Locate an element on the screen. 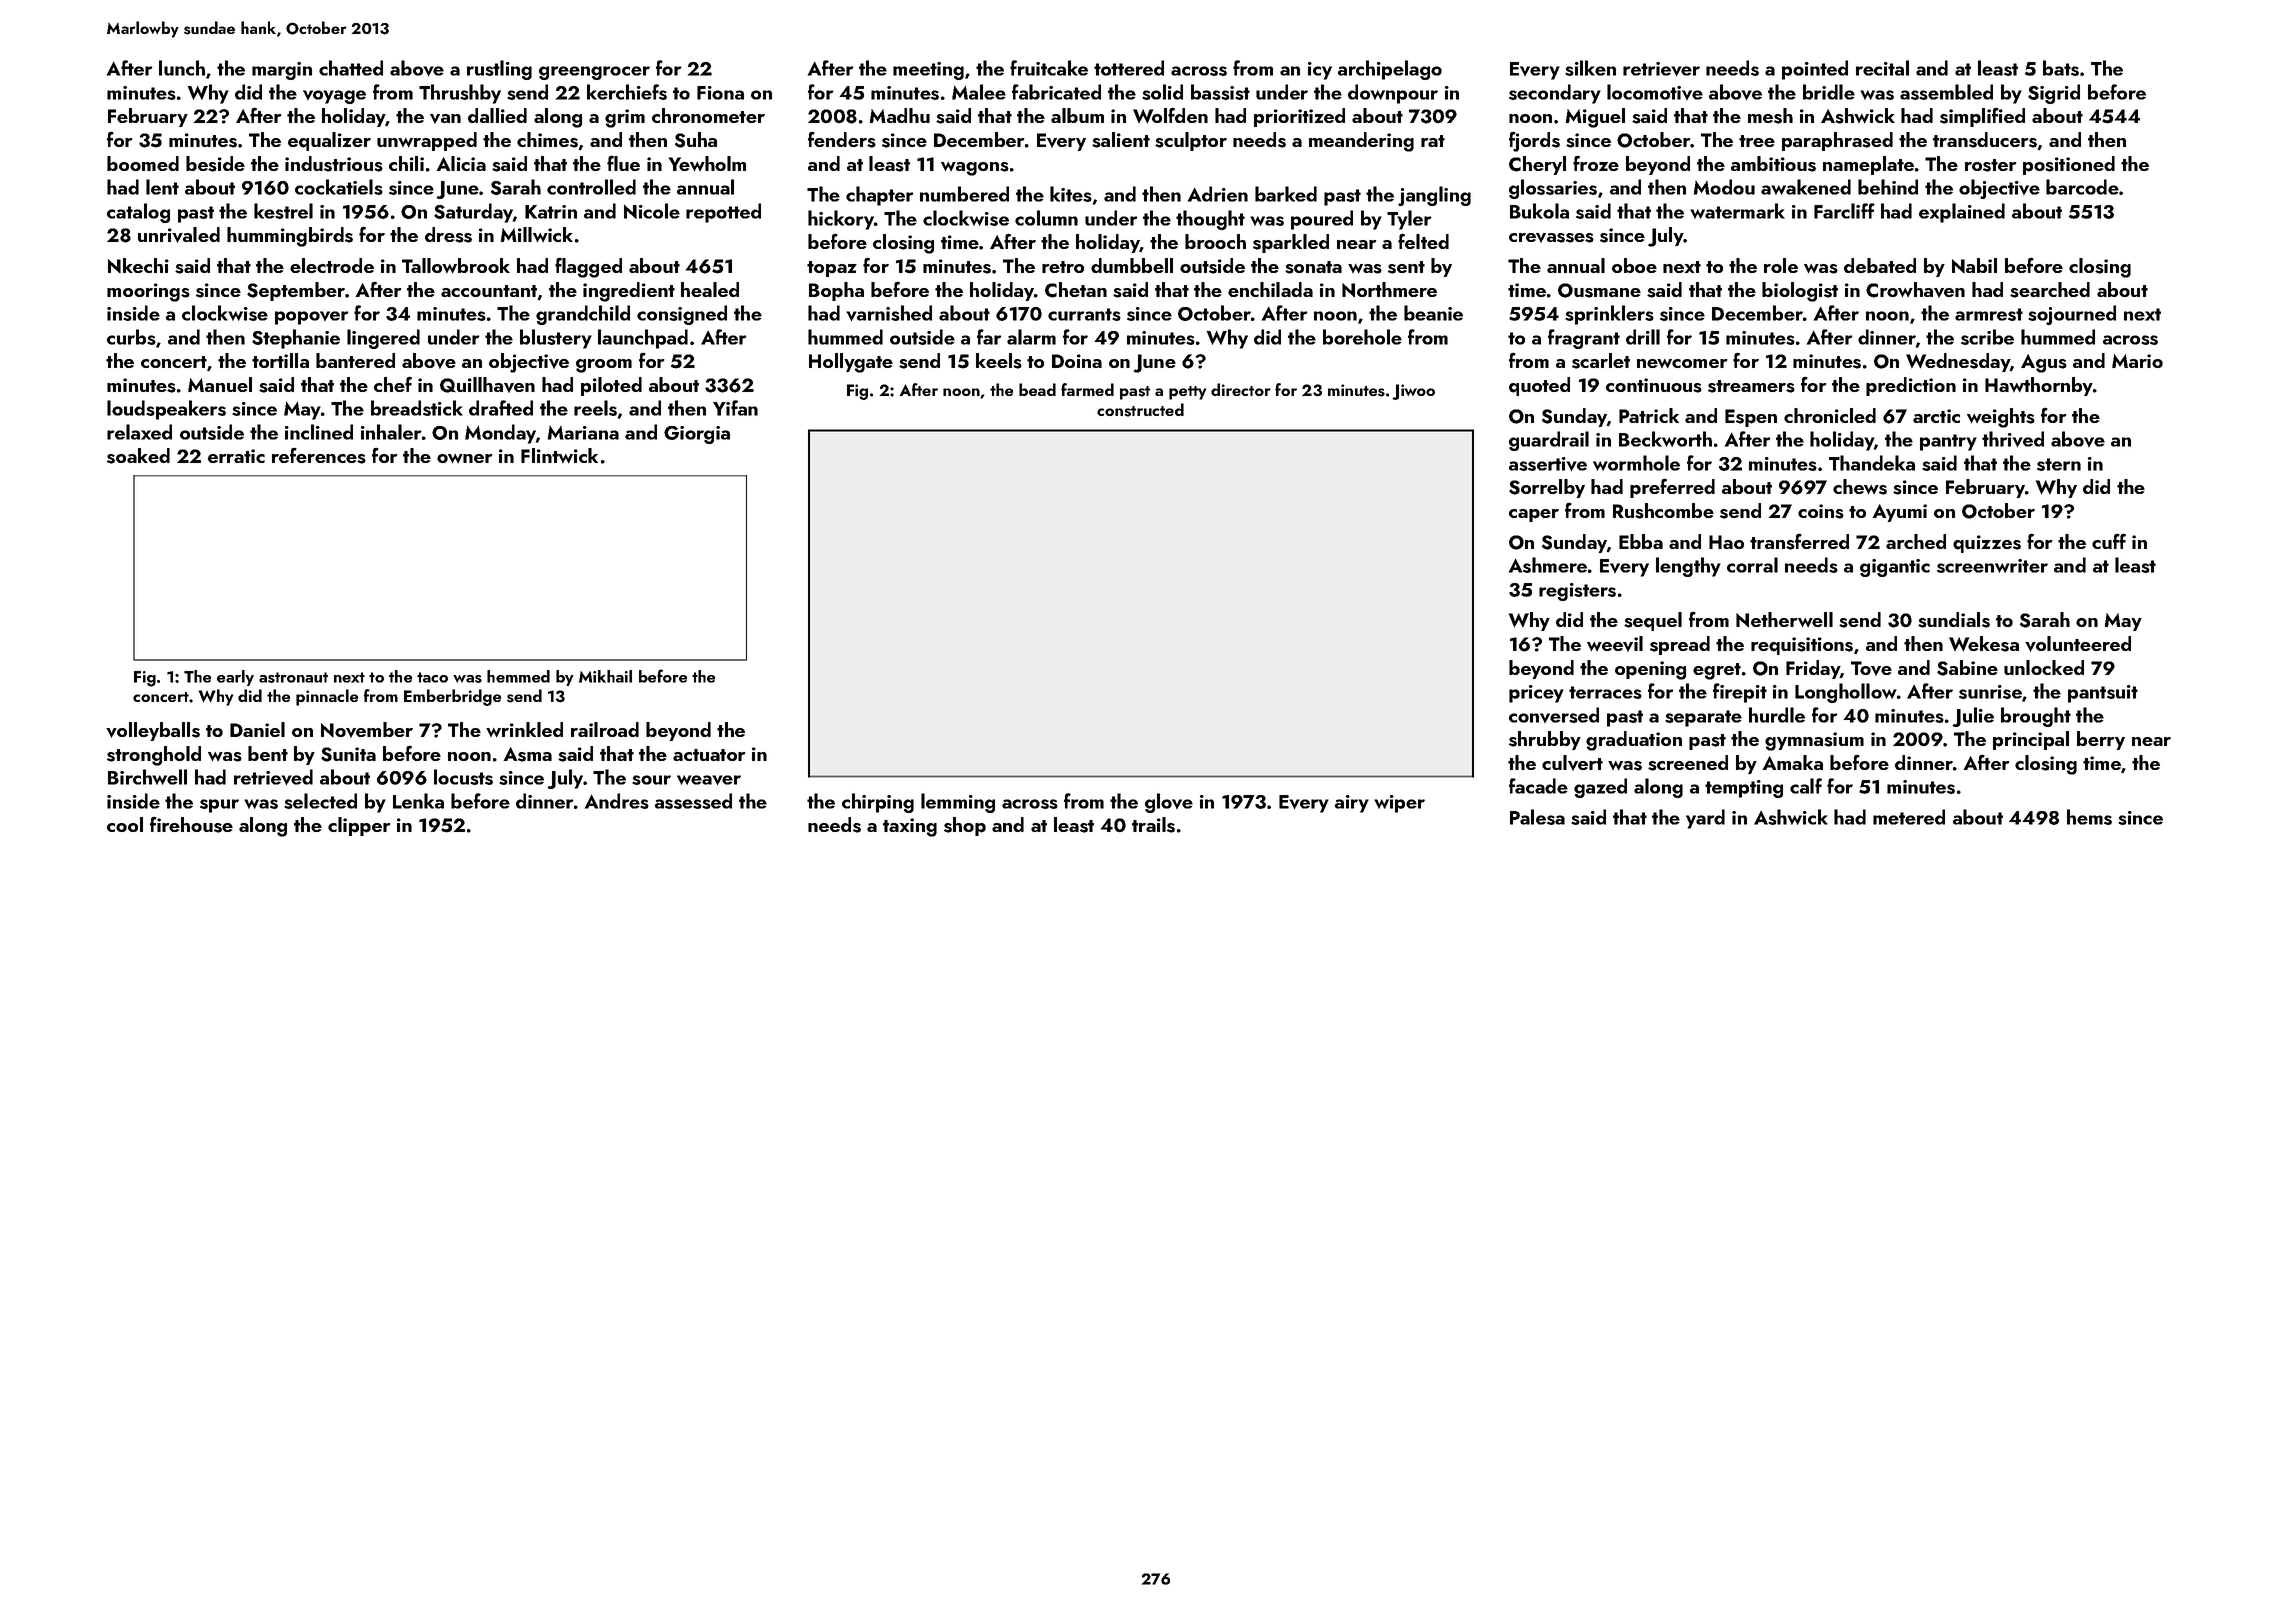 This screenshot has height=1614, width=2282. lunch is located at coordinates (182, 68).
